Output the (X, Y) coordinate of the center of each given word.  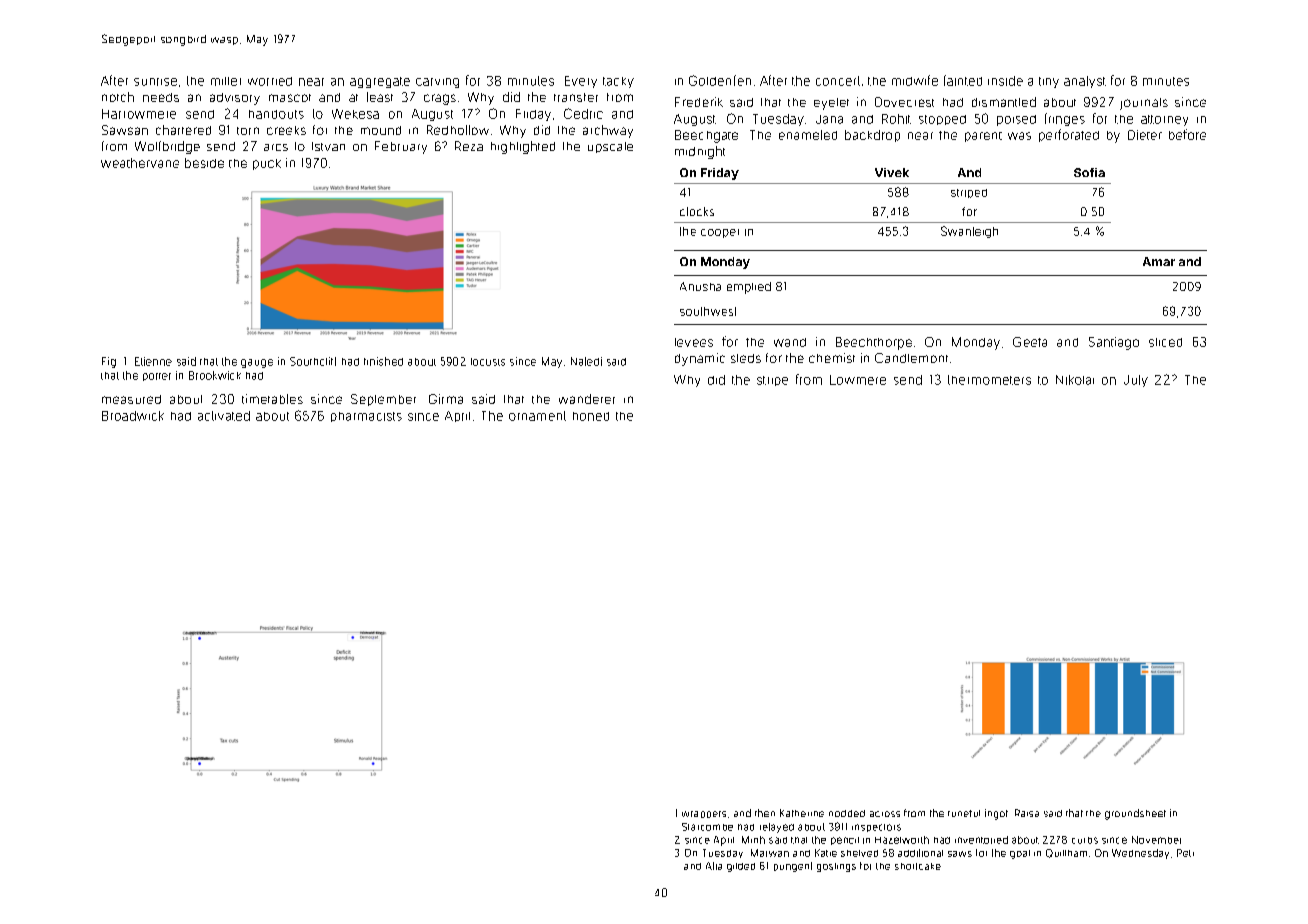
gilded (741, 867)
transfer (576, 97)
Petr (1185, 853)
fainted (963, 80)
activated (224, 416)
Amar (1159, 261)
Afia (714, 866)
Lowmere (858, 380)
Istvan (328, 146)
